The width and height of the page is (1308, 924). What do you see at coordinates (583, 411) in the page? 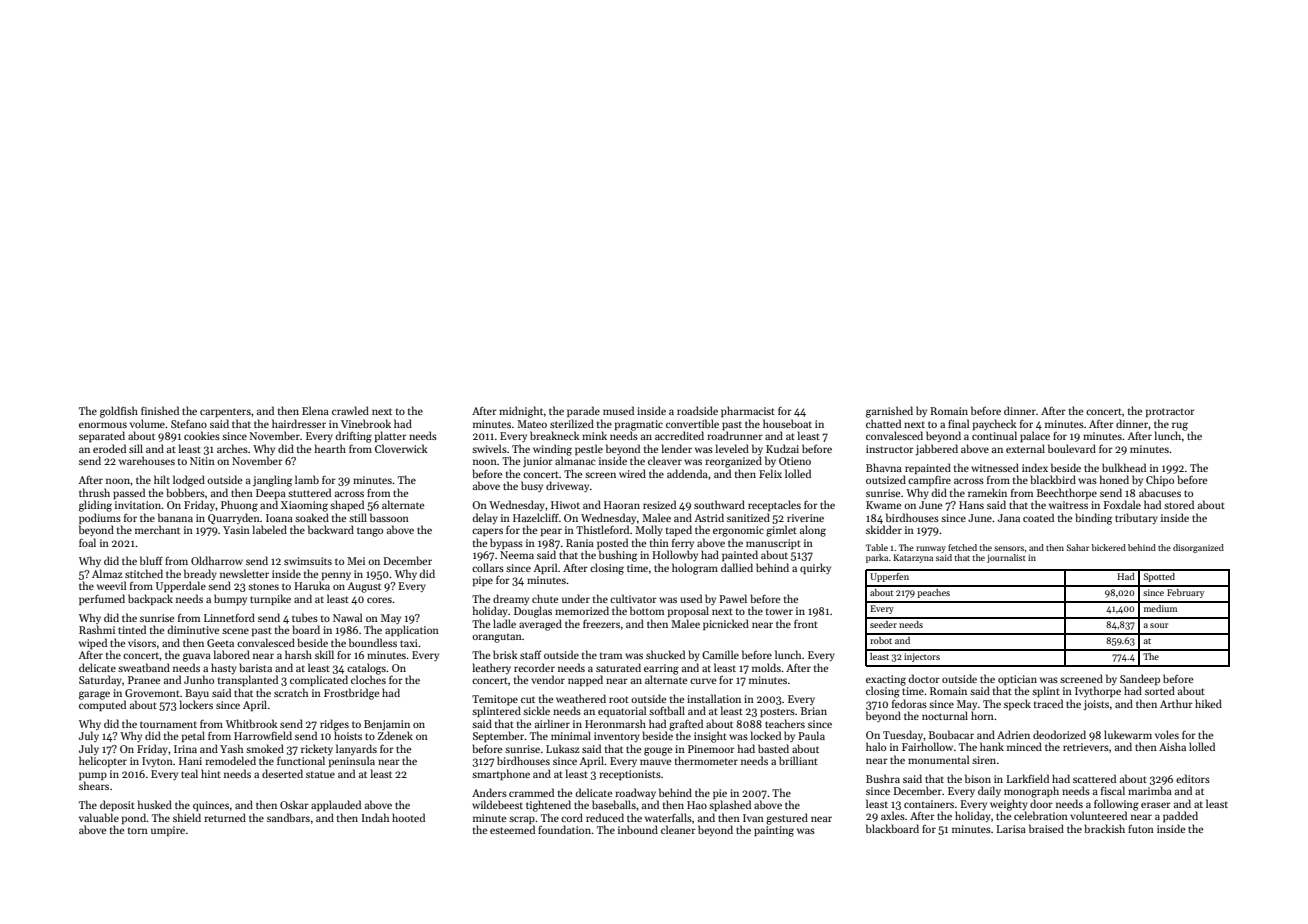
I see `parade` at bounding box center [583, 411].
